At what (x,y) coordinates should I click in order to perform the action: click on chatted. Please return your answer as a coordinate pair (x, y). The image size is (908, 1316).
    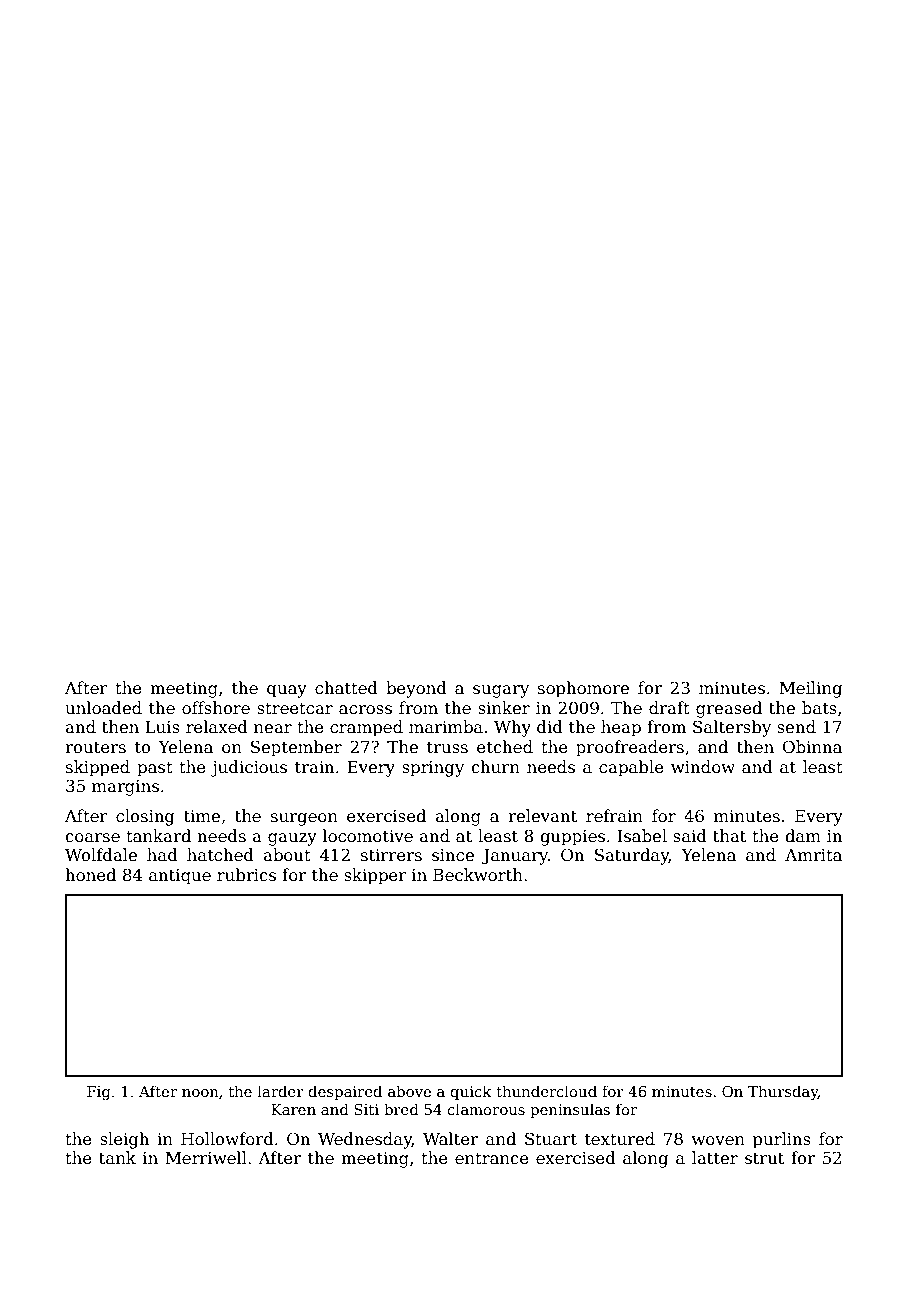
    Looking at the image, I should click on (346, 688).
